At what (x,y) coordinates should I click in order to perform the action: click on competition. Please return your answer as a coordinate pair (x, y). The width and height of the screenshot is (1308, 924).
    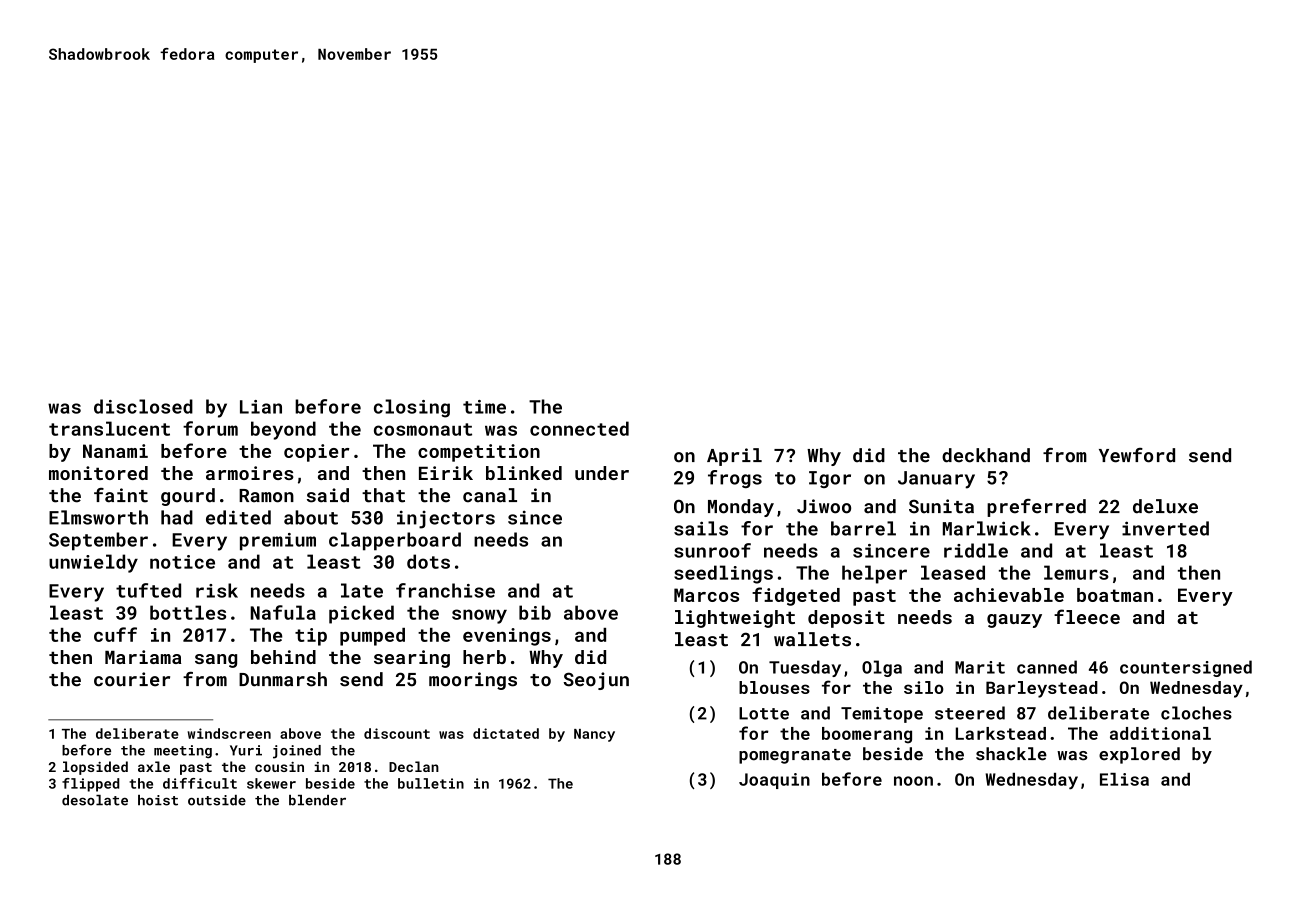
    Looking at the image, I should click on (479, 453).
